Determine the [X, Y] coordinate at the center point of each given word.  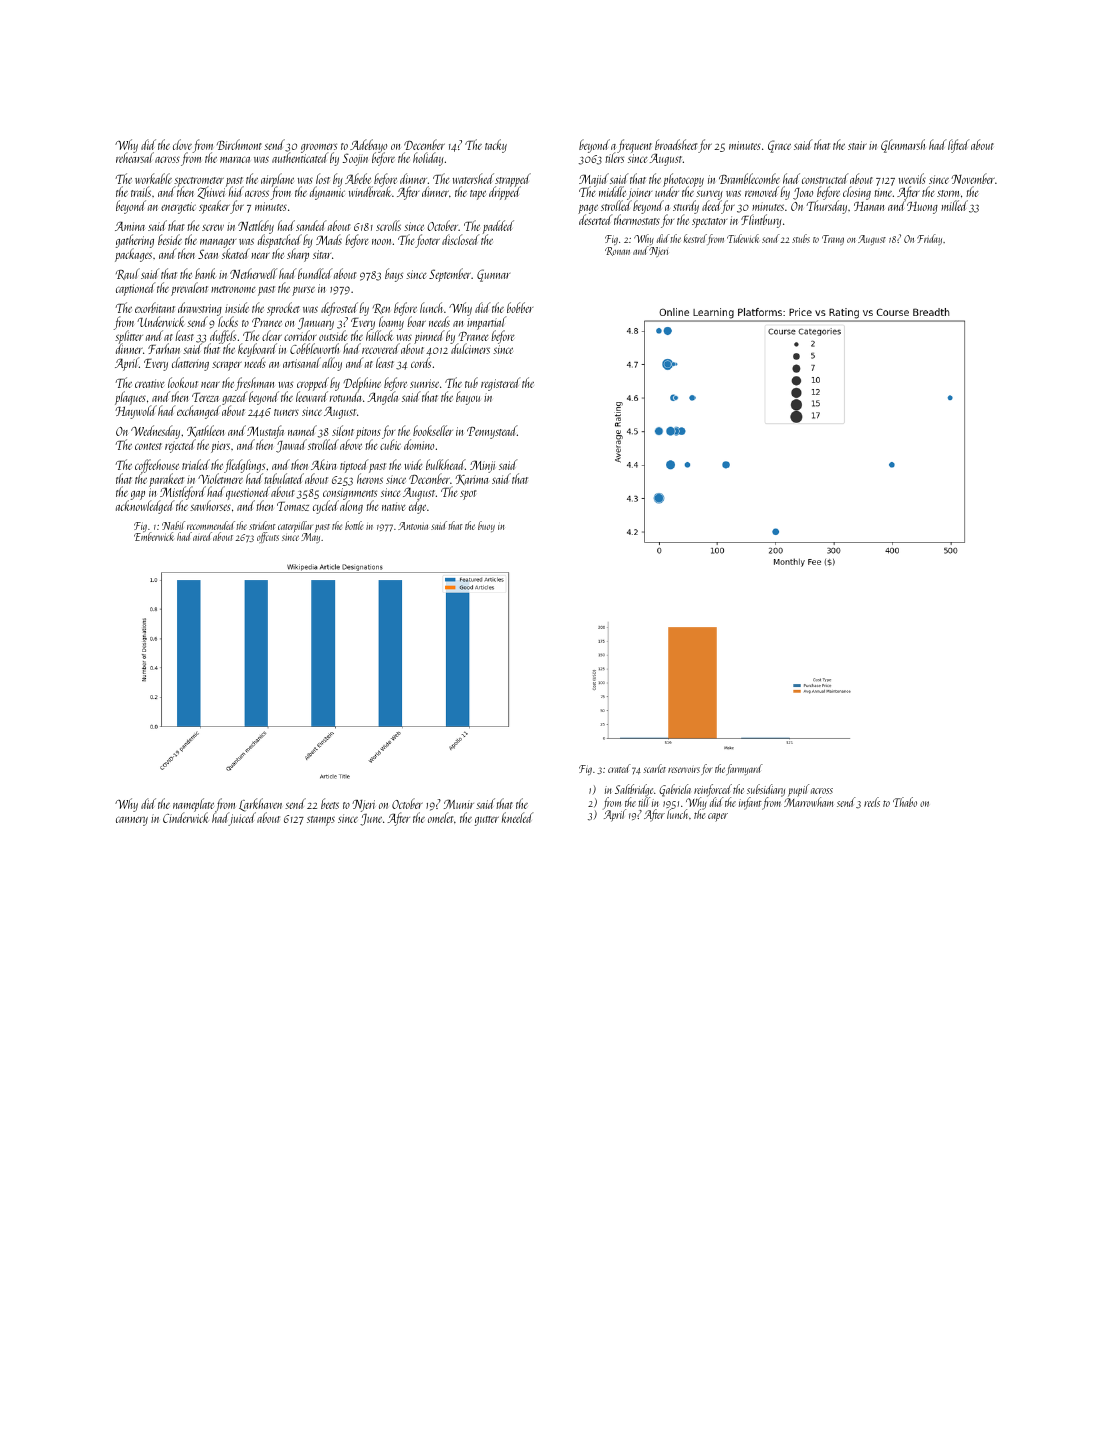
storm [948, 193]
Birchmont [239, 144]
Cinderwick [185, 818]
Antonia [413, 526]
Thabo [905, 802]
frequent [634, 146]
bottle [354, 525]
